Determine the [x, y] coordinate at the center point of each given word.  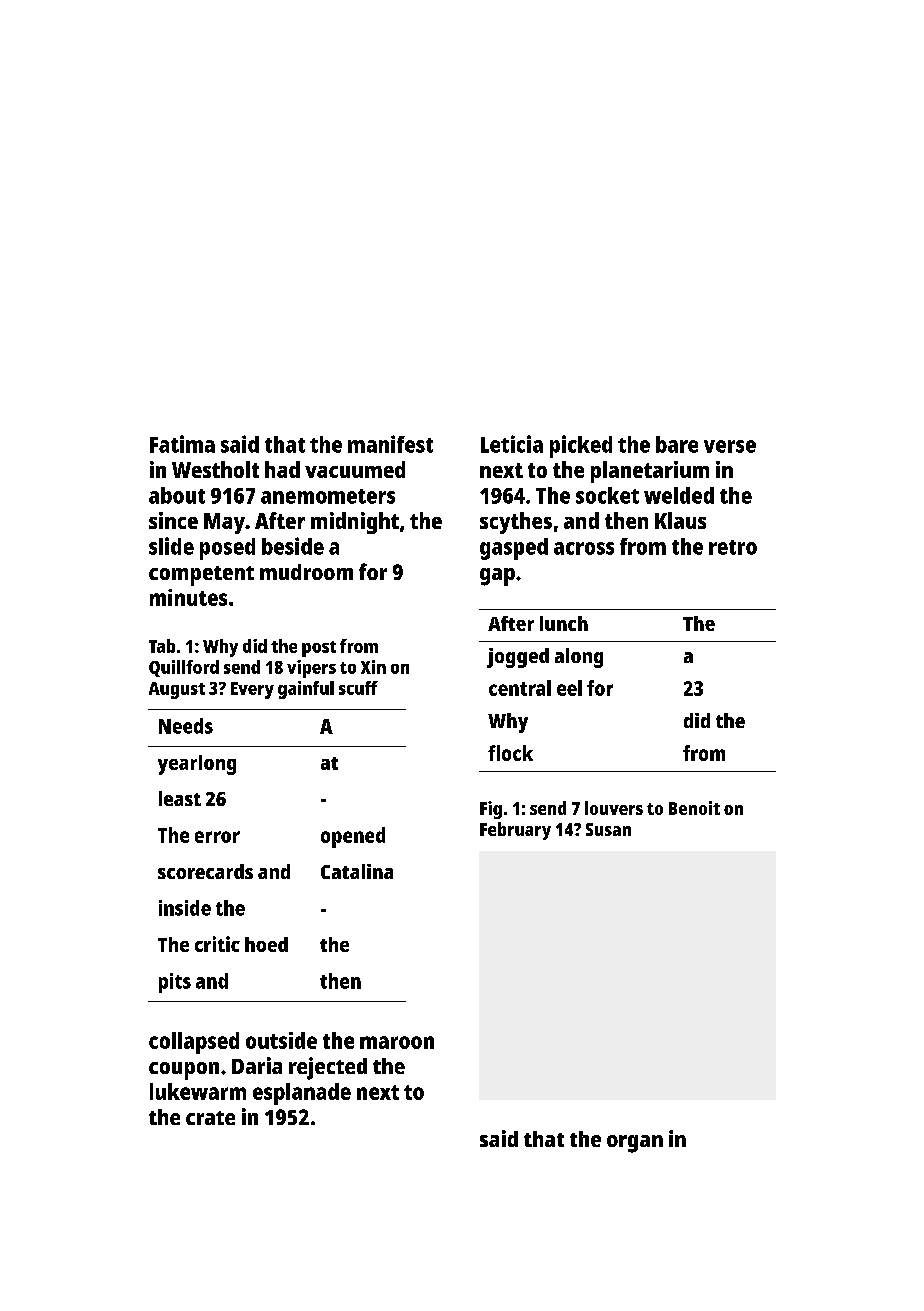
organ [635, 1144]
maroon [397, 1042]
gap [497, 577]
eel [569, 688]
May [224, 523]
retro [733, 547]
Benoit [694, 808]
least [180, 798]
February [515, 831]
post [319, 649]
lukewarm [198, 1091]
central [520, 688]
